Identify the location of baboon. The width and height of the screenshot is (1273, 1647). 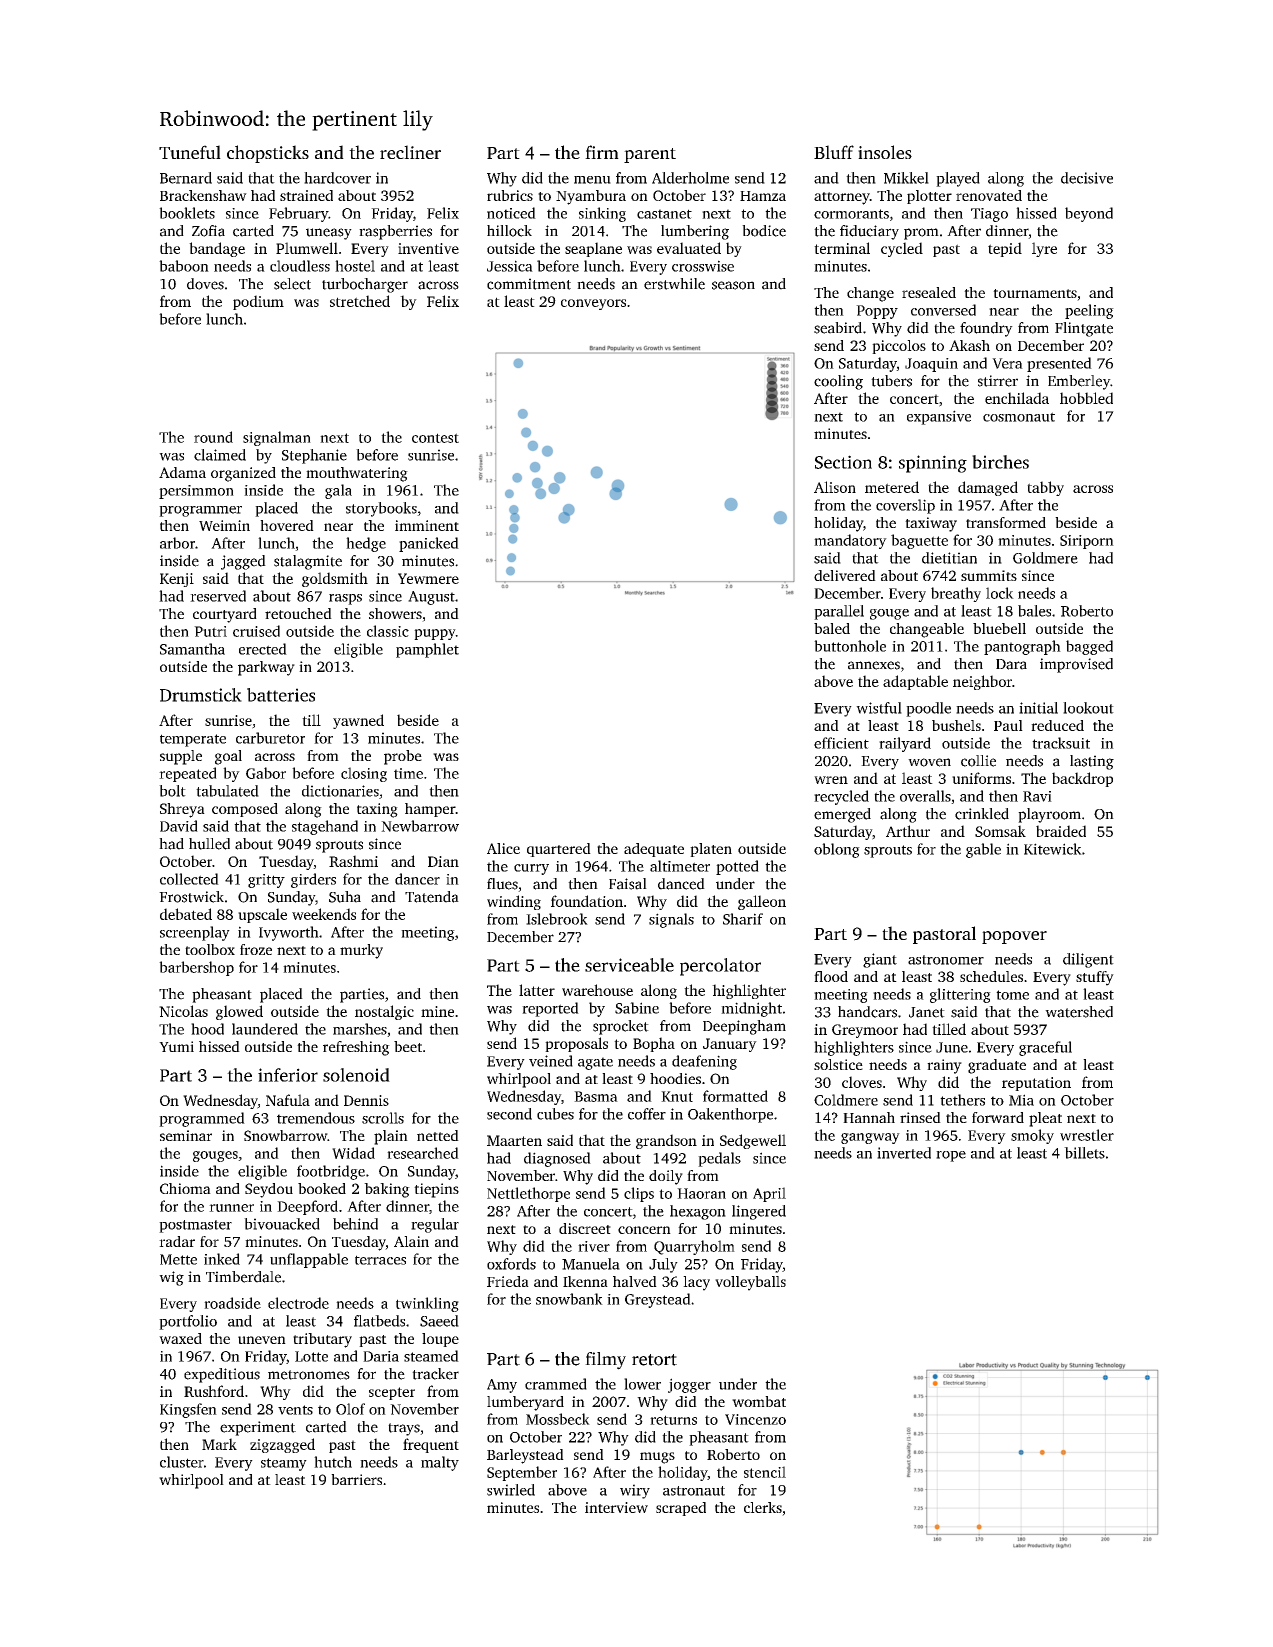
(184, 266).
